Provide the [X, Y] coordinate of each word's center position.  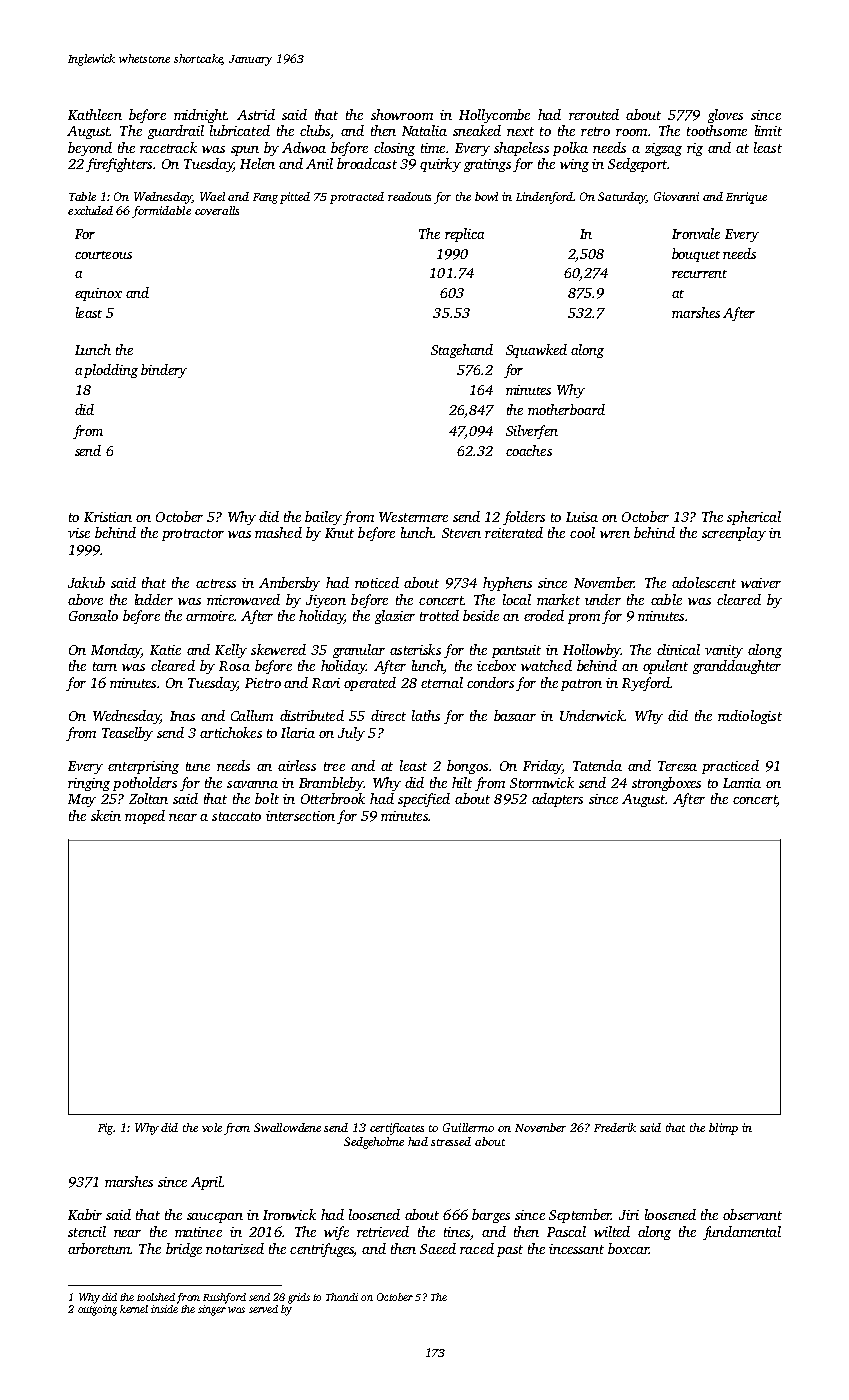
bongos [467, 767]
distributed [312, 715]
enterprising [143, 767]
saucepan [215, 1218]
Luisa [582, 517]
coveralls [217, 210]
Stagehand [462, 351]
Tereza [677, 766]
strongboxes [666, 784]
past [510, 1251]
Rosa [234, 666]
